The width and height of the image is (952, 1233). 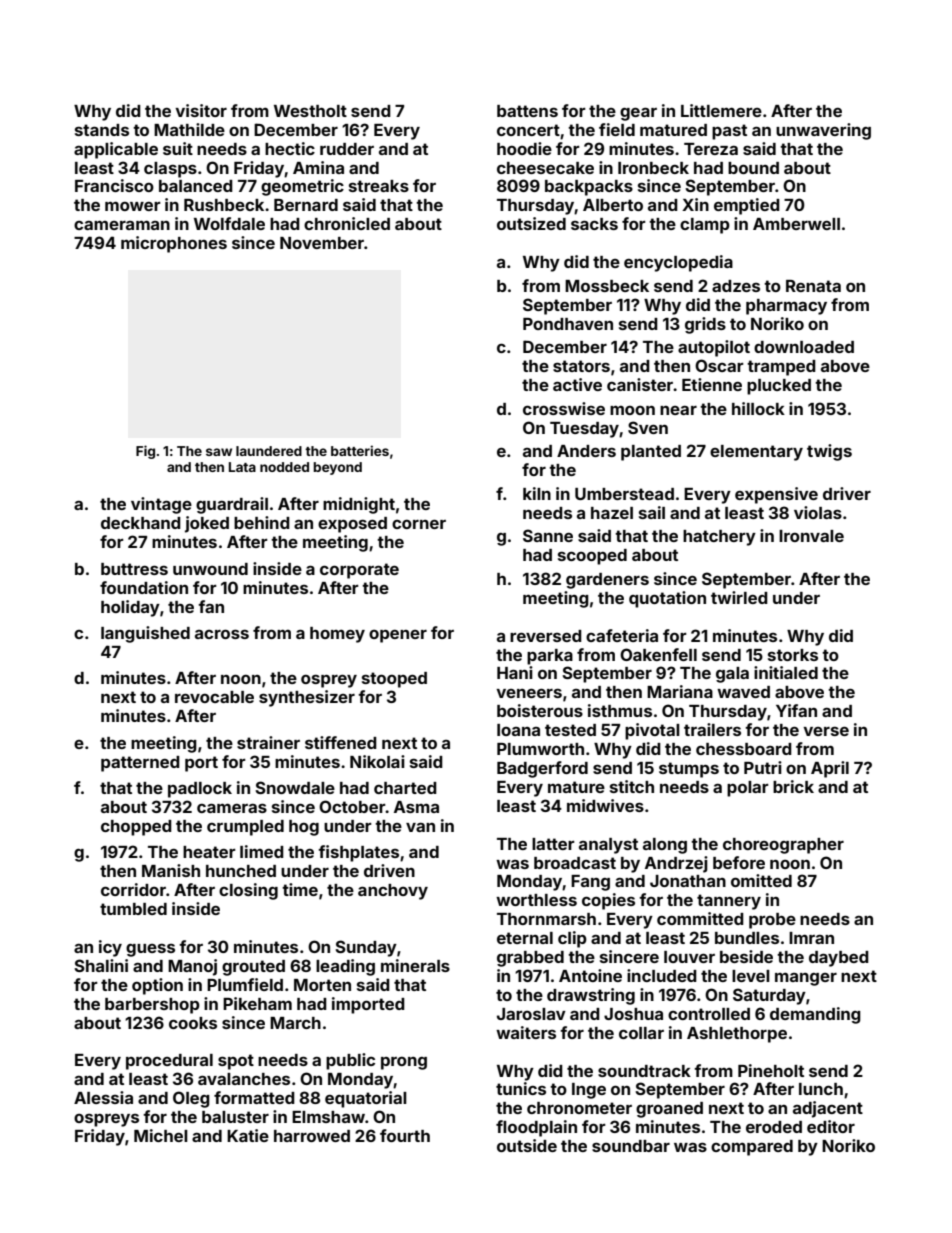 What do you see at coordinates (739, 862) in the image?
I see `before` at bounding box center [739, 862].
